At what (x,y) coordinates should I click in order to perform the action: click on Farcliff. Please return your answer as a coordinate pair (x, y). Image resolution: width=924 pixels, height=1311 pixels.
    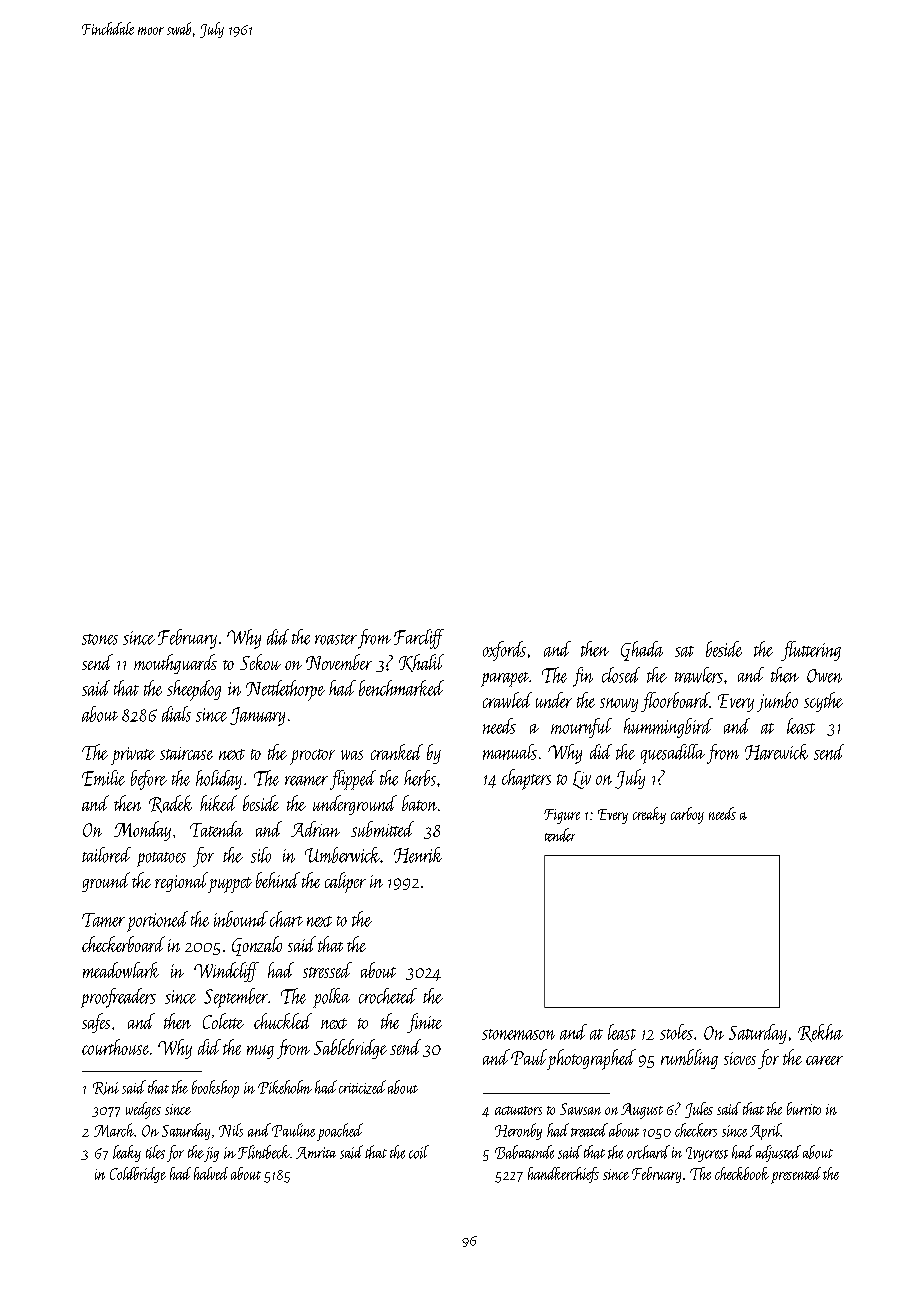
    Looking at the image, I should click on (419, 639).
